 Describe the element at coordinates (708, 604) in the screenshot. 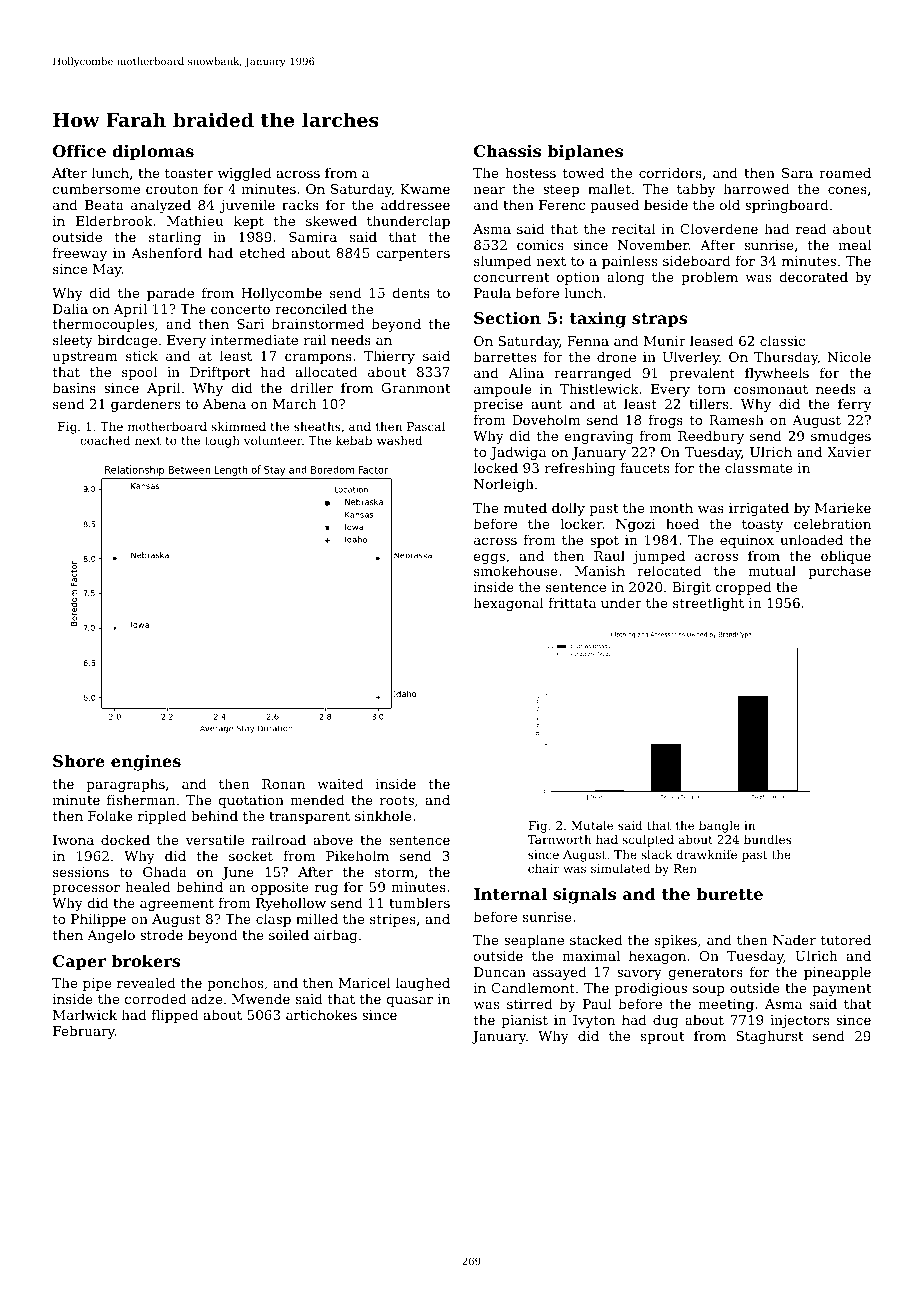

I see `streetlight` at that location.
